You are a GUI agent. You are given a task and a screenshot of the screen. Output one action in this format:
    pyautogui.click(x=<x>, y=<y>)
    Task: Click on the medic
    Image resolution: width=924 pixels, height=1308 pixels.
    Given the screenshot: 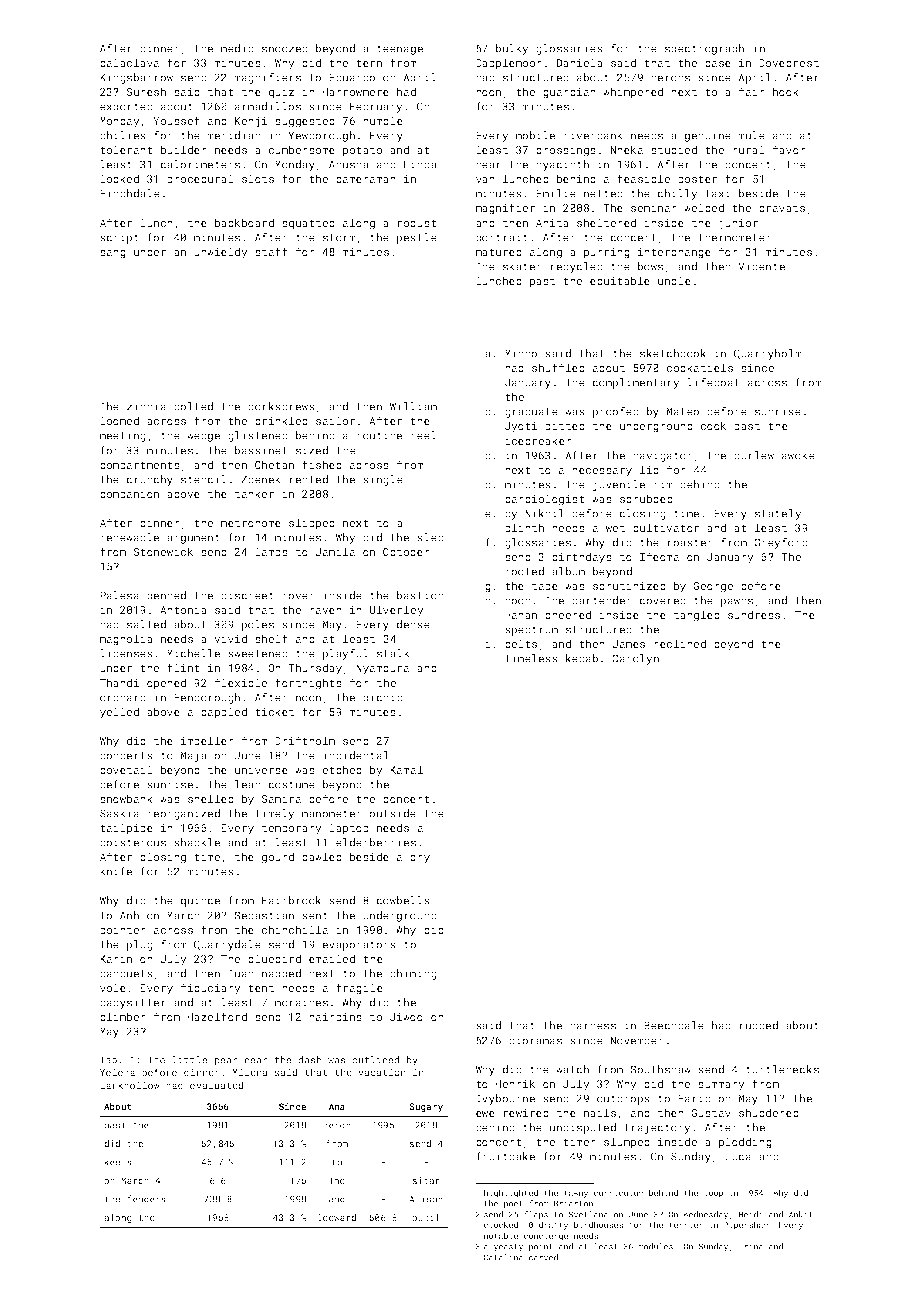 What is the action you would take?
    pyautogui.click(x=237, y=48)
